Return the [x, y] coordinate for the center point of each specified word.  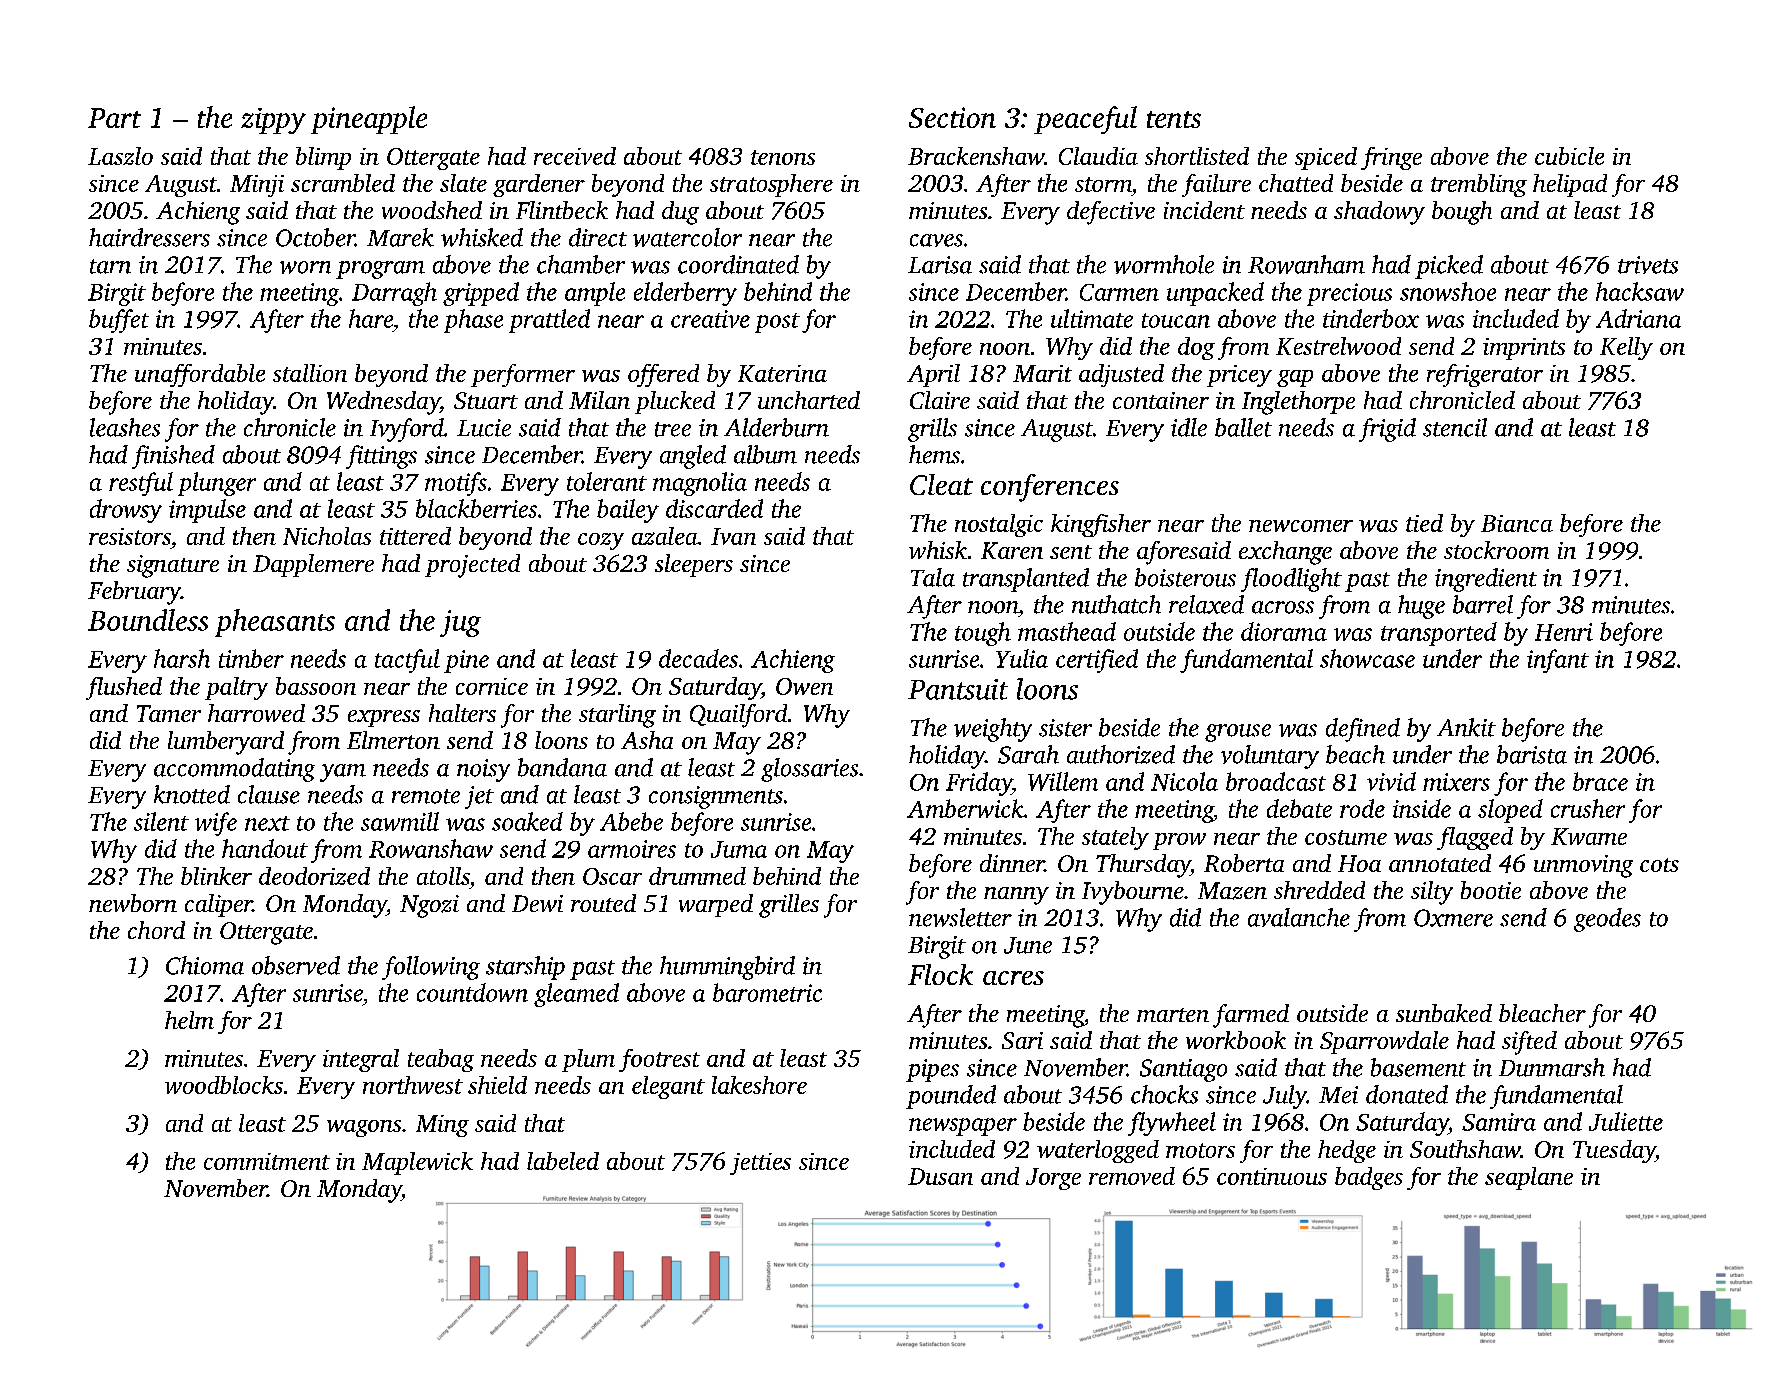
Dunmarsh [1552, 1067]
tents [1174, 119]
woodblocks [224, 1085]
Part [114, 118]
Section [952, 117]
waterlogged [1098, 1151]
